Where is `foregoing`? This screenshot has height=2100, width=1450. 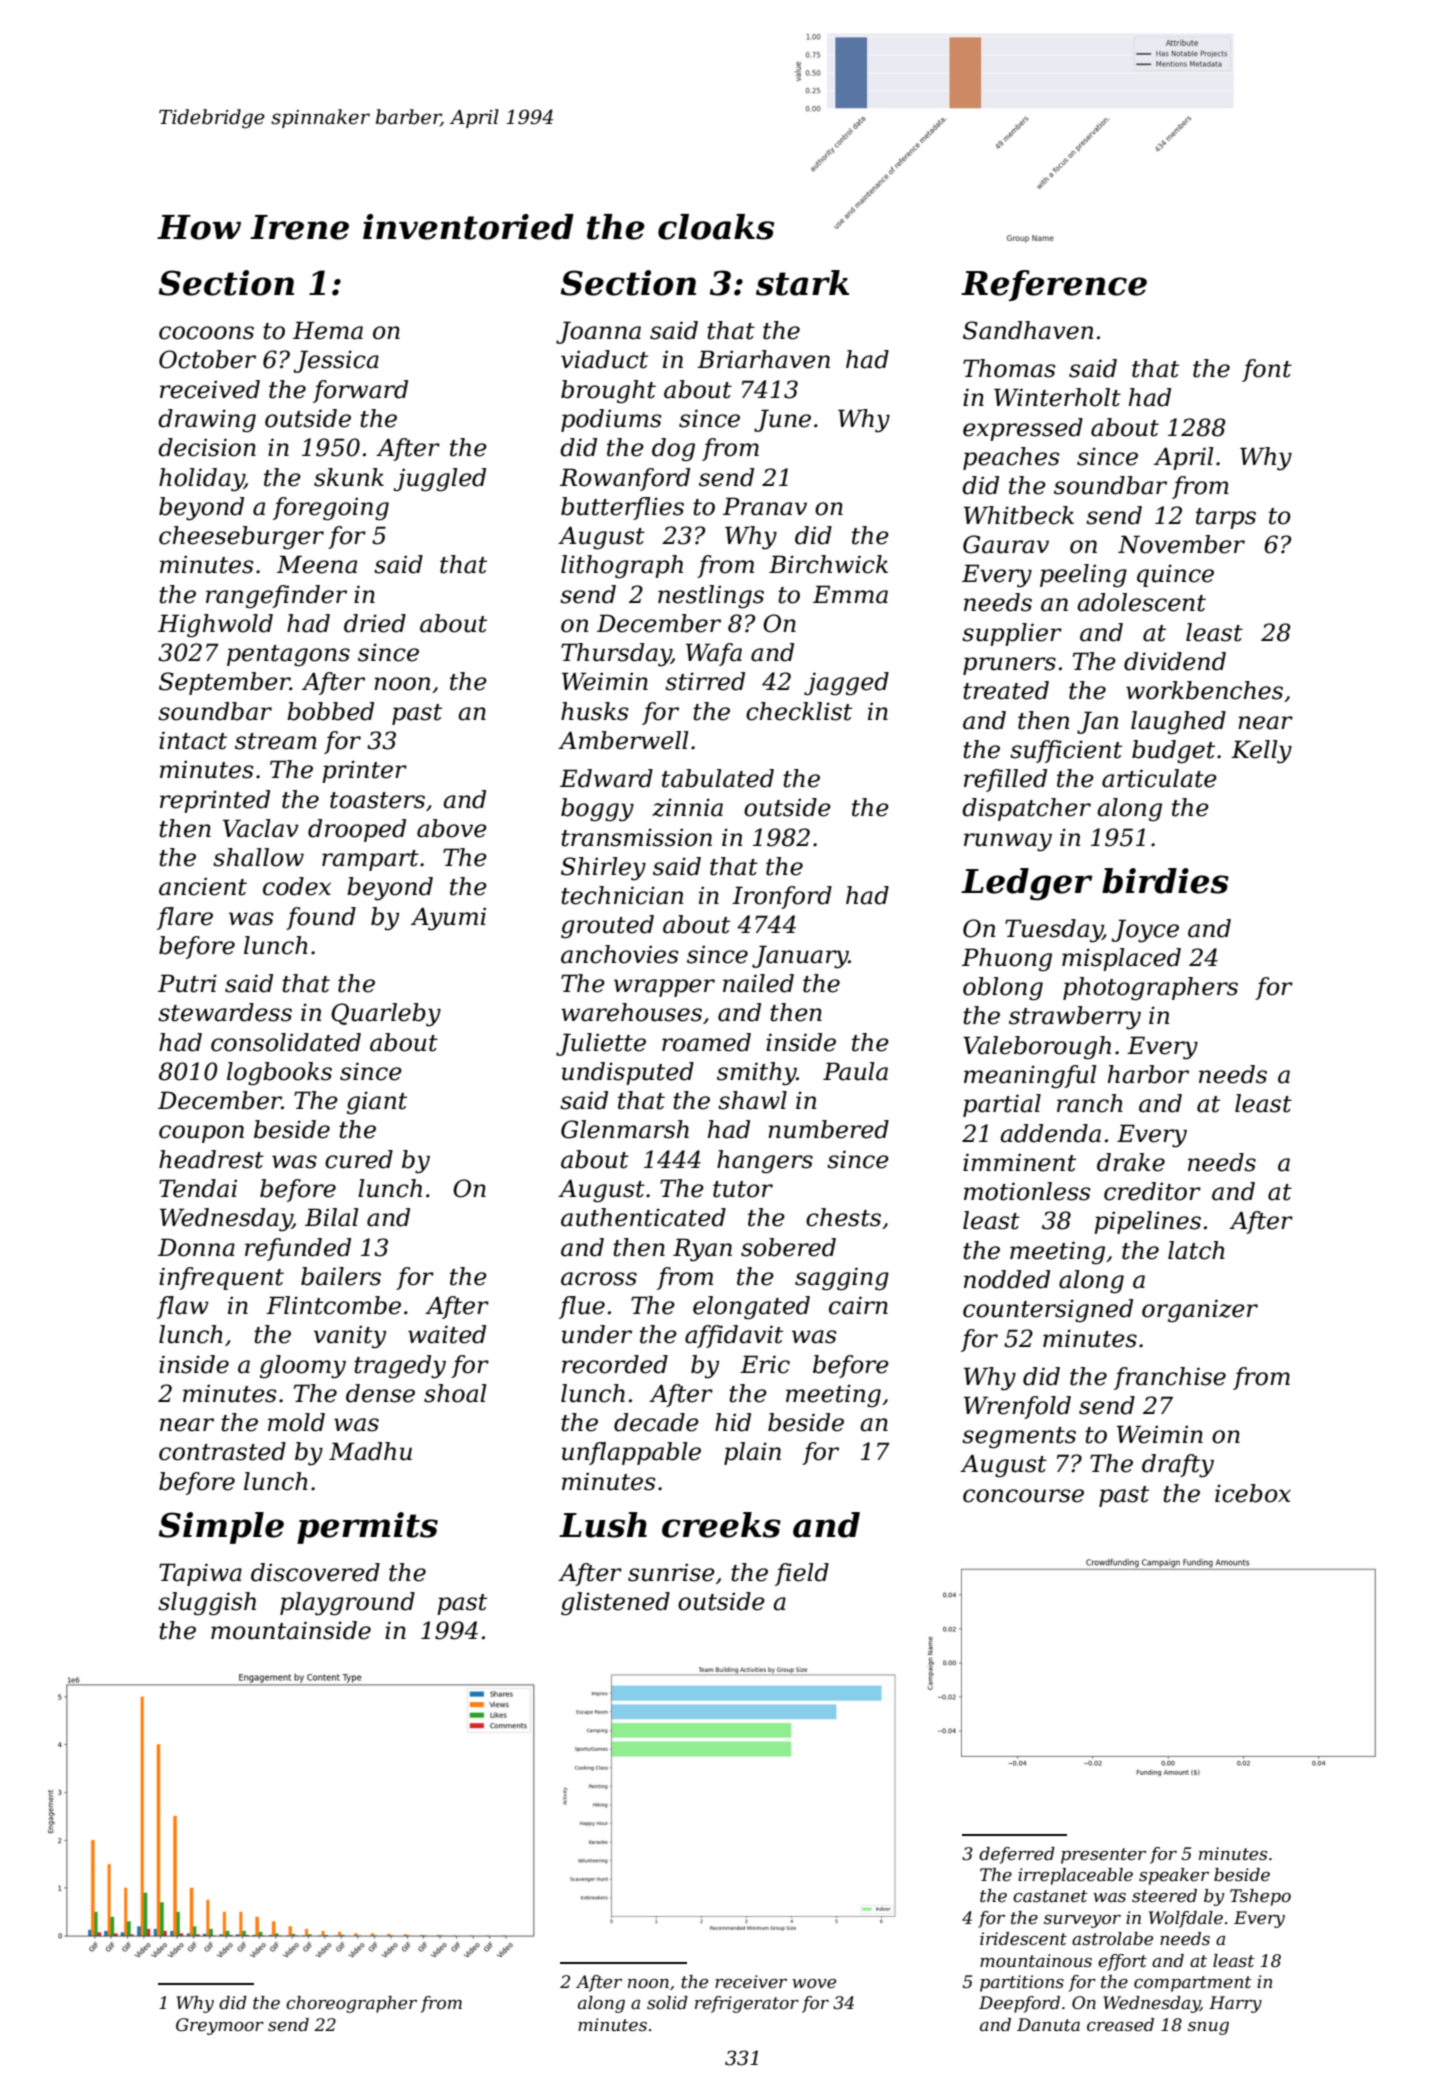
foregoing is located at coordinates (331, 509).
